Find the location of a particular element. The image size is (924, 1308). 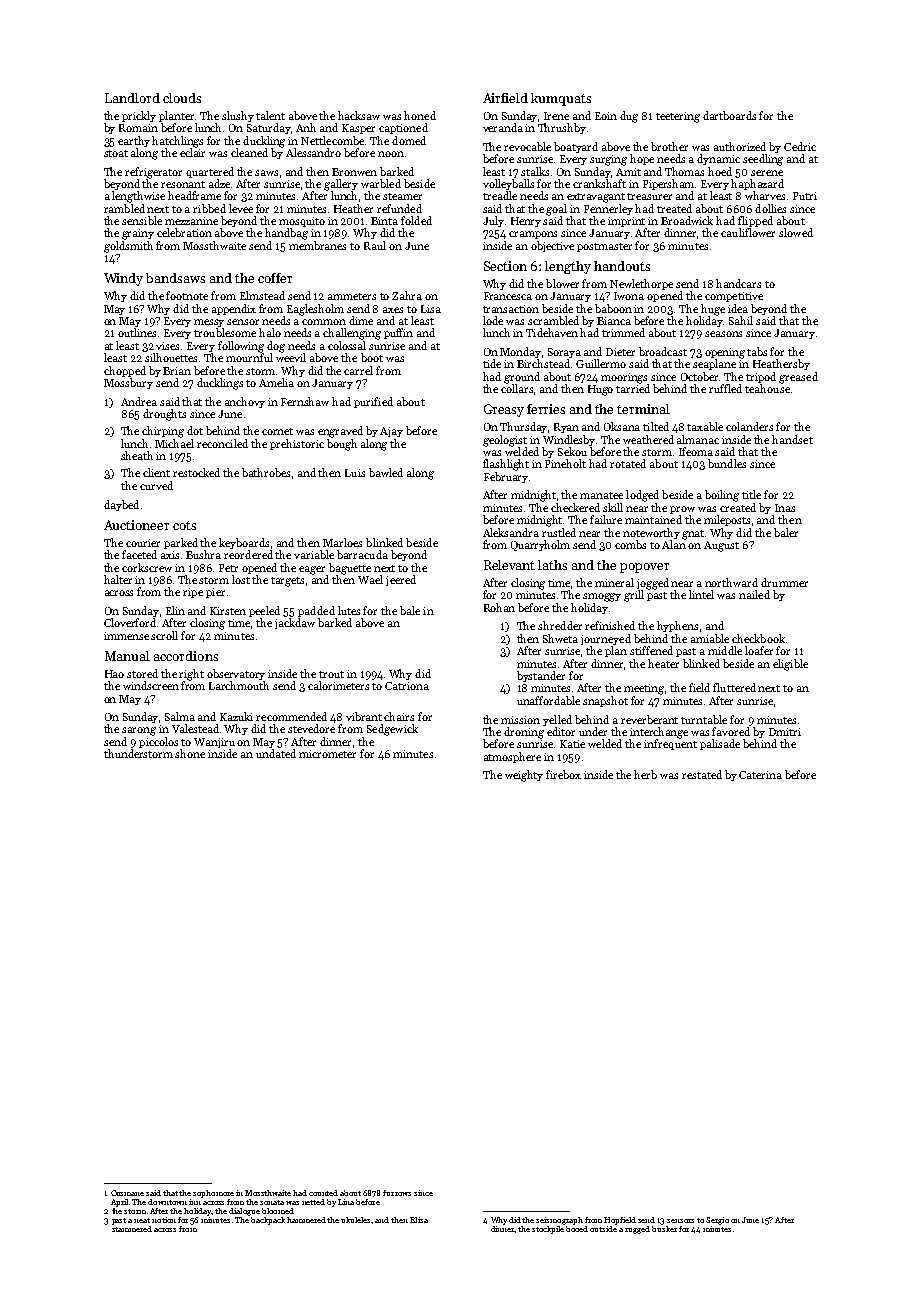

terminal is located at coordinates (643, 409).
